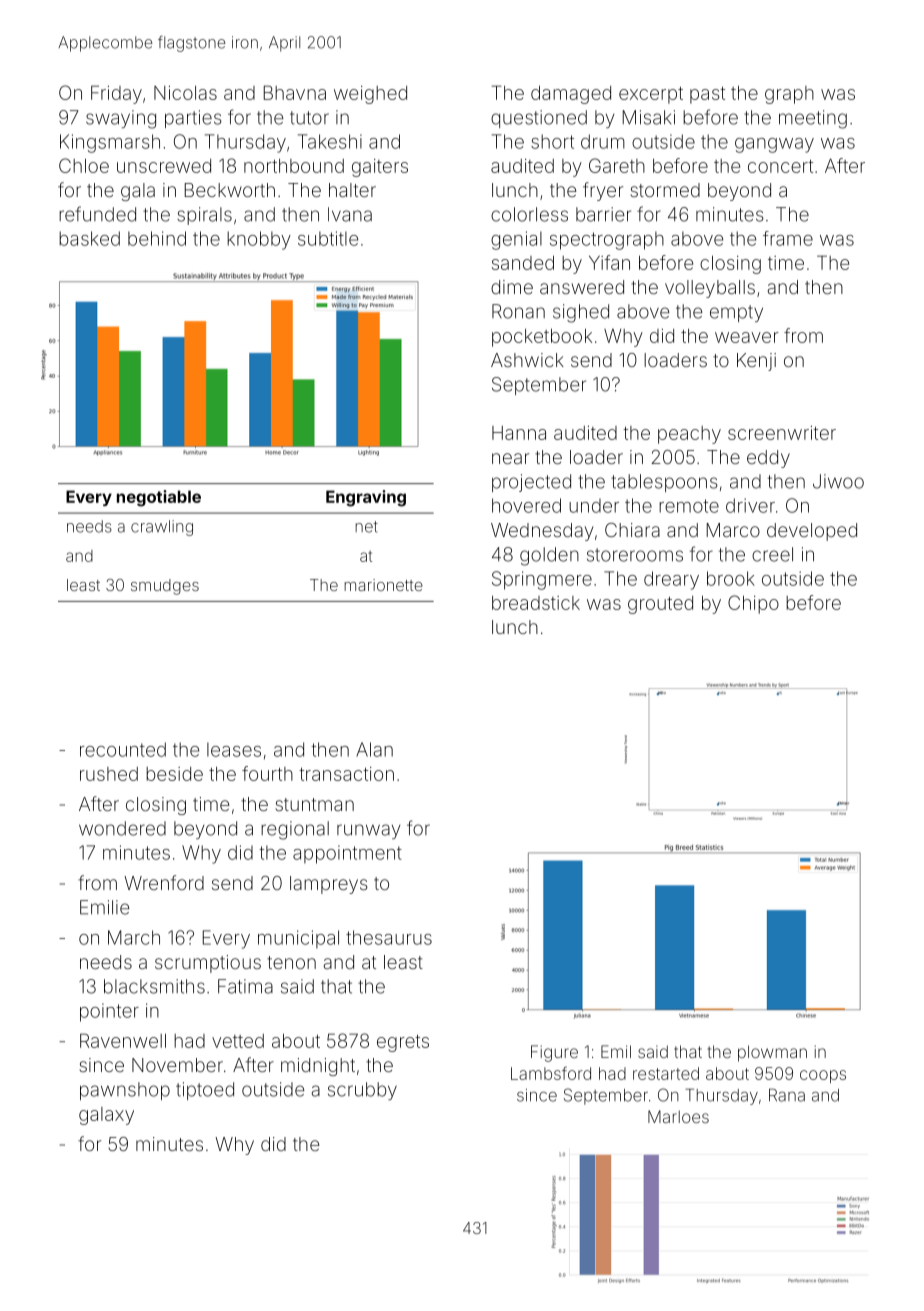  What do you see at coordinates (369, 831) in the page?
I see `runway` at bounding box center [369, 831].
